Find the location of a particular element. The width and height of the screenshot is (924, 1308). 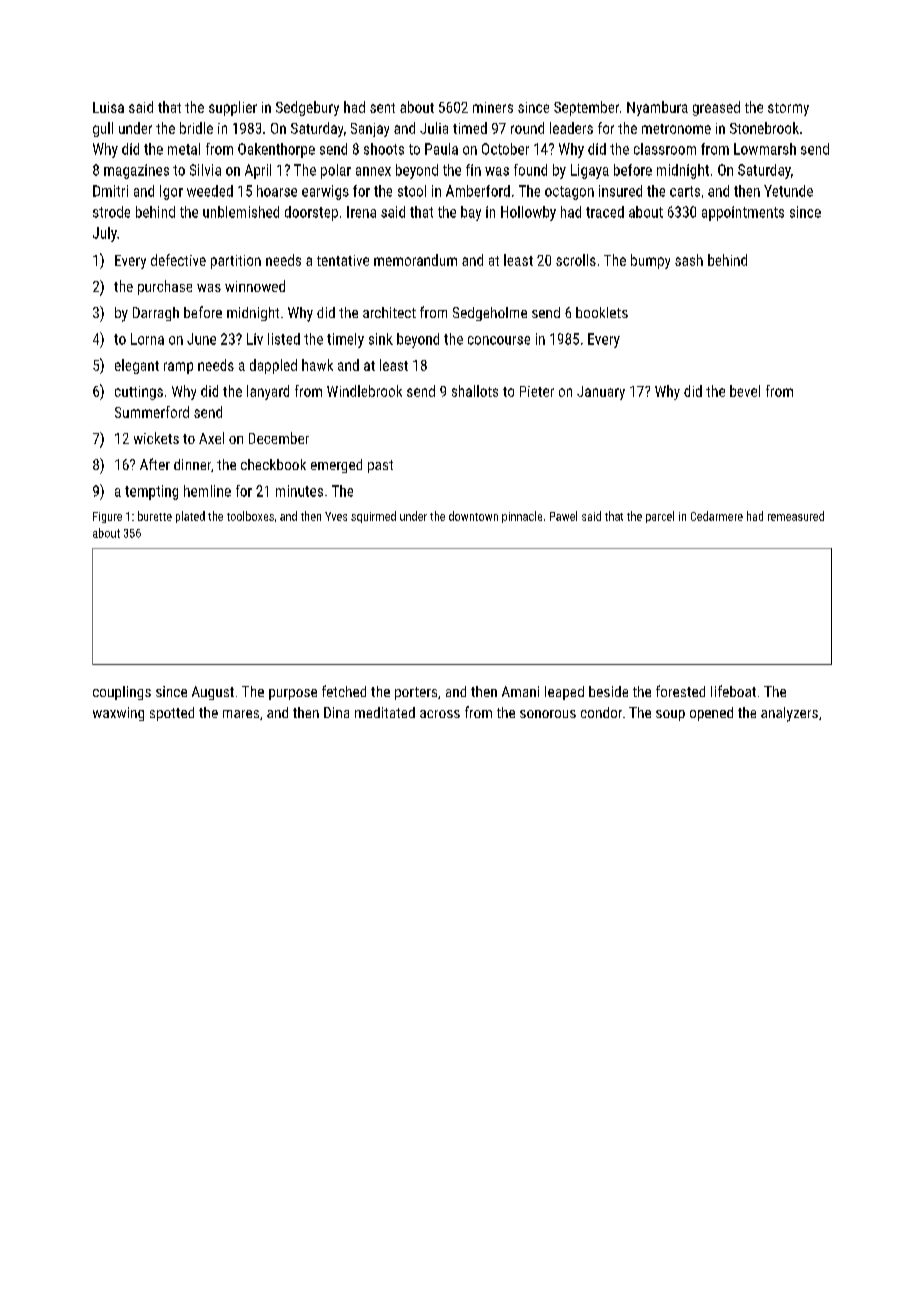

opened is located at coordinates (711, 714).
